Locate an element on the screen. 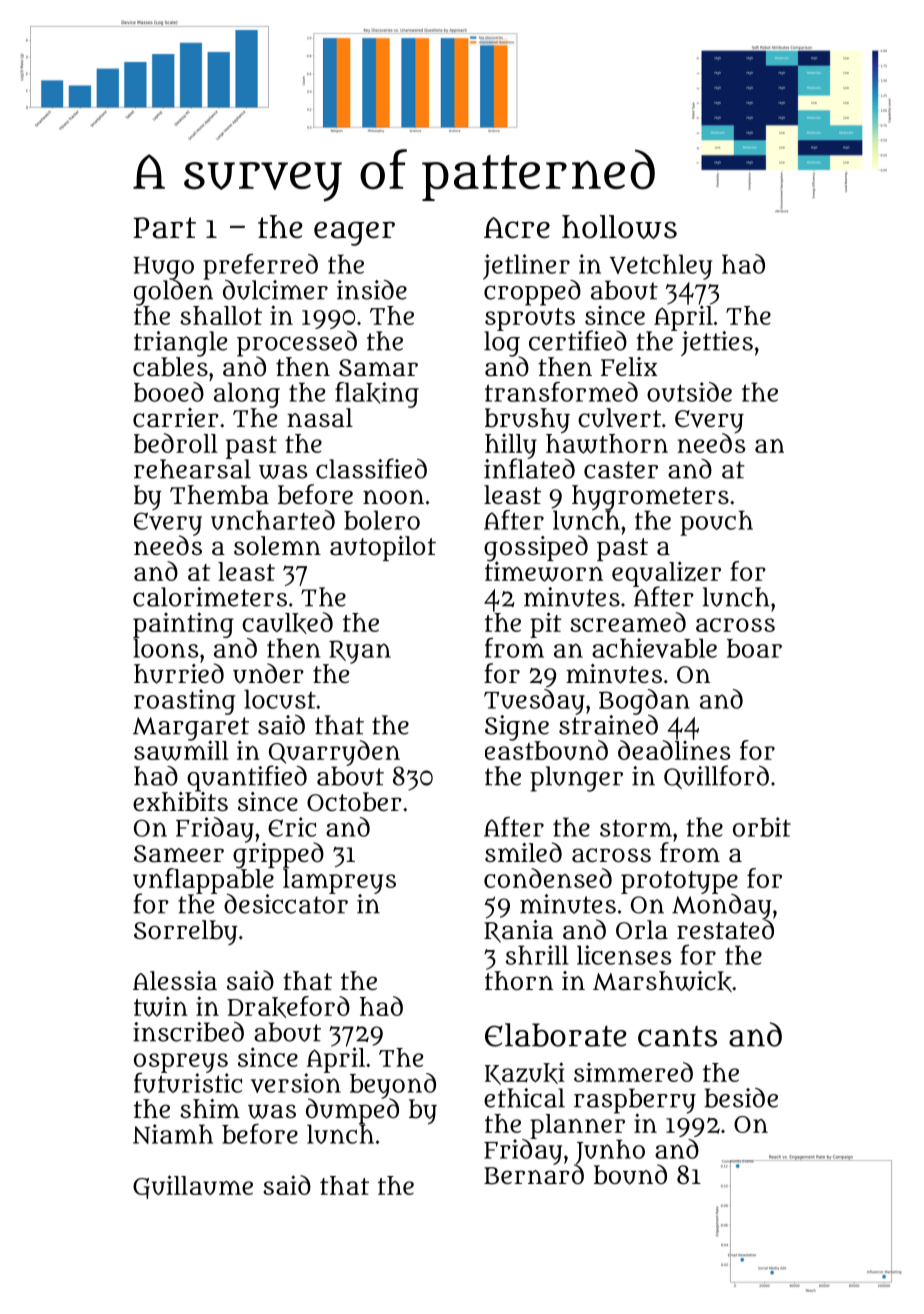 The image size is (924, 1314). beside is located at coordinates (741, 1097).
